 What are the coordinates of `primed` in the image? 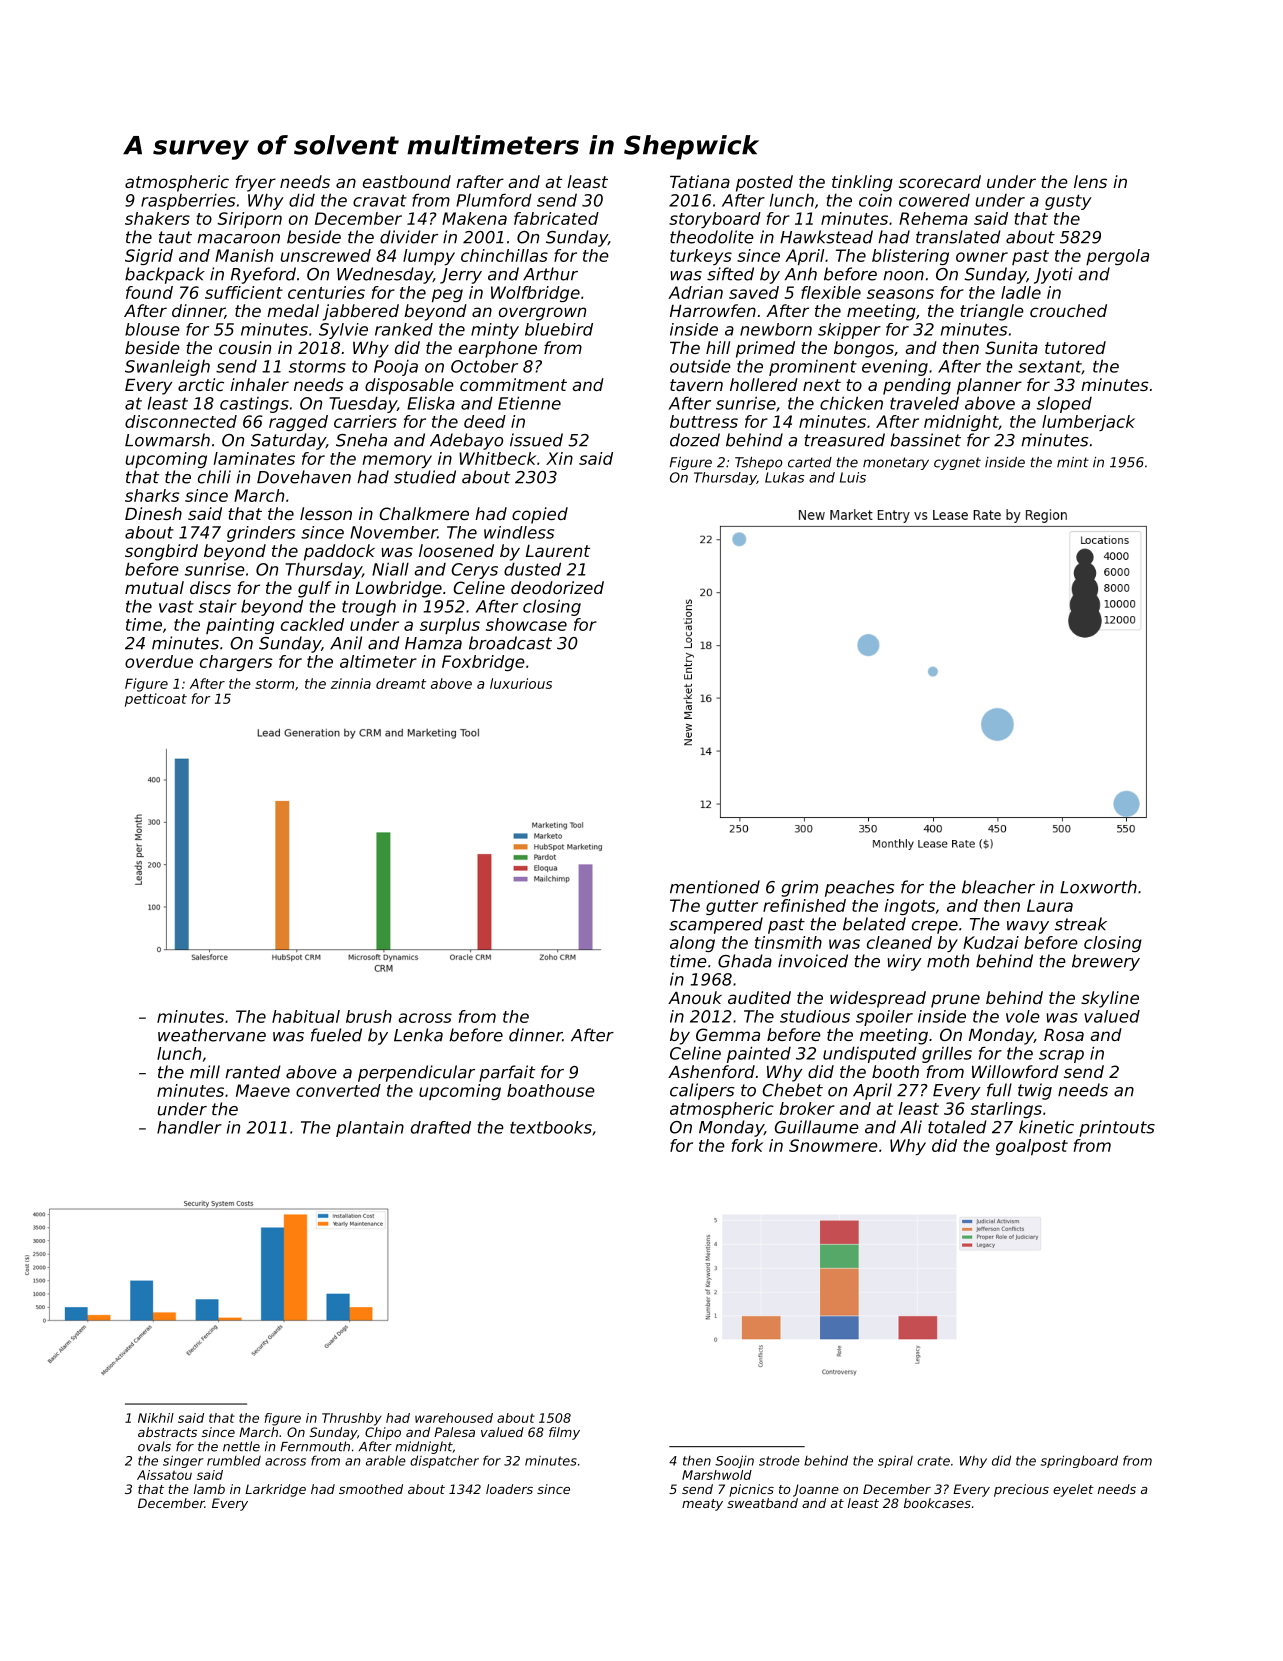 It's located at (765, 349).
